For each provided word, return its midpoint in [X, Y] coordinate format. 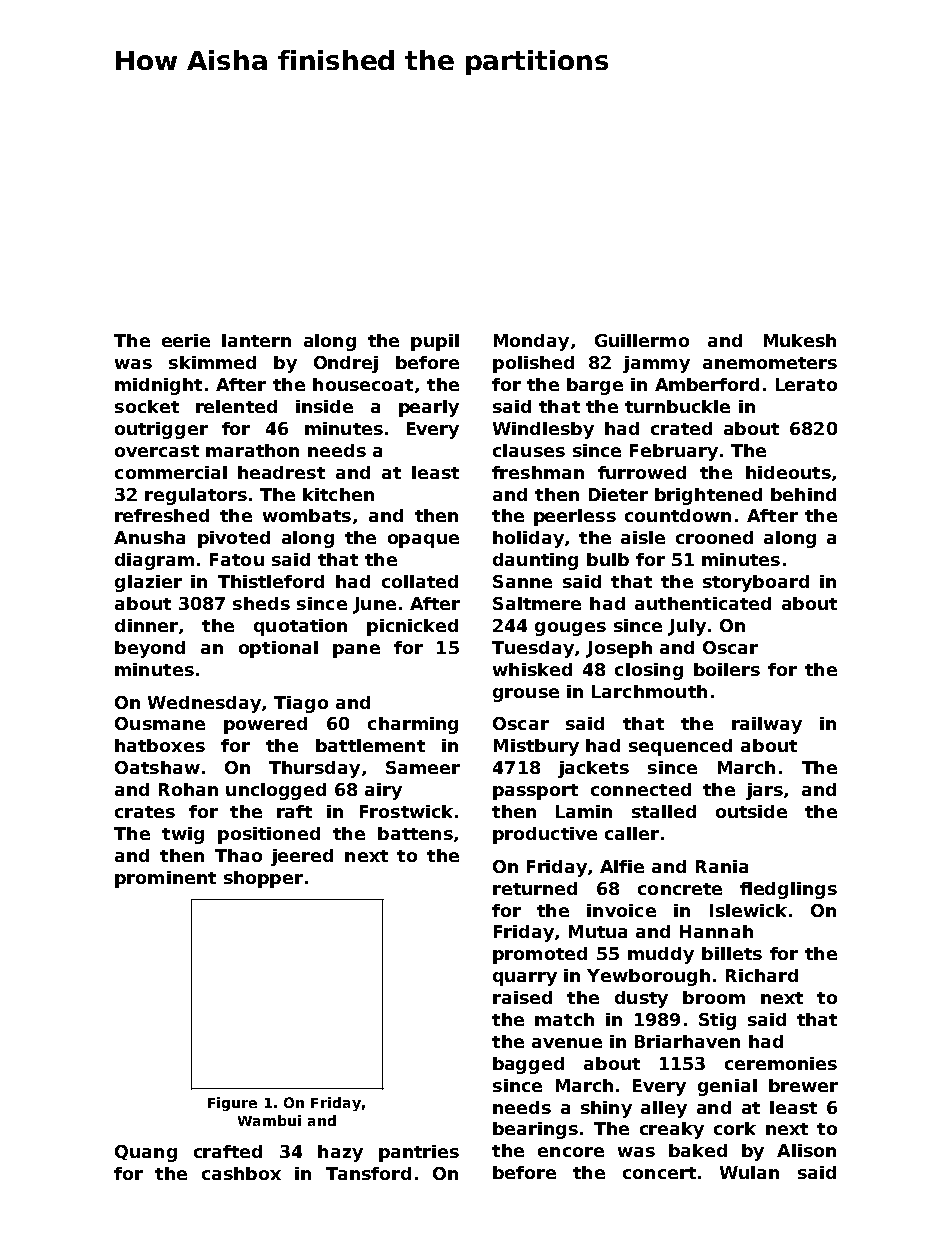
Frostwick [406, 811]
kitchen [338, 494]
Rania [722, 866]
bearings [535, 1130]
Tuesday [533, 649]
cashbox [241, 1173]
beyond [150, 649]
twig [183, 835]
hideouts [788, 472]
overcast [157, 451]
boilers [727, 669]
